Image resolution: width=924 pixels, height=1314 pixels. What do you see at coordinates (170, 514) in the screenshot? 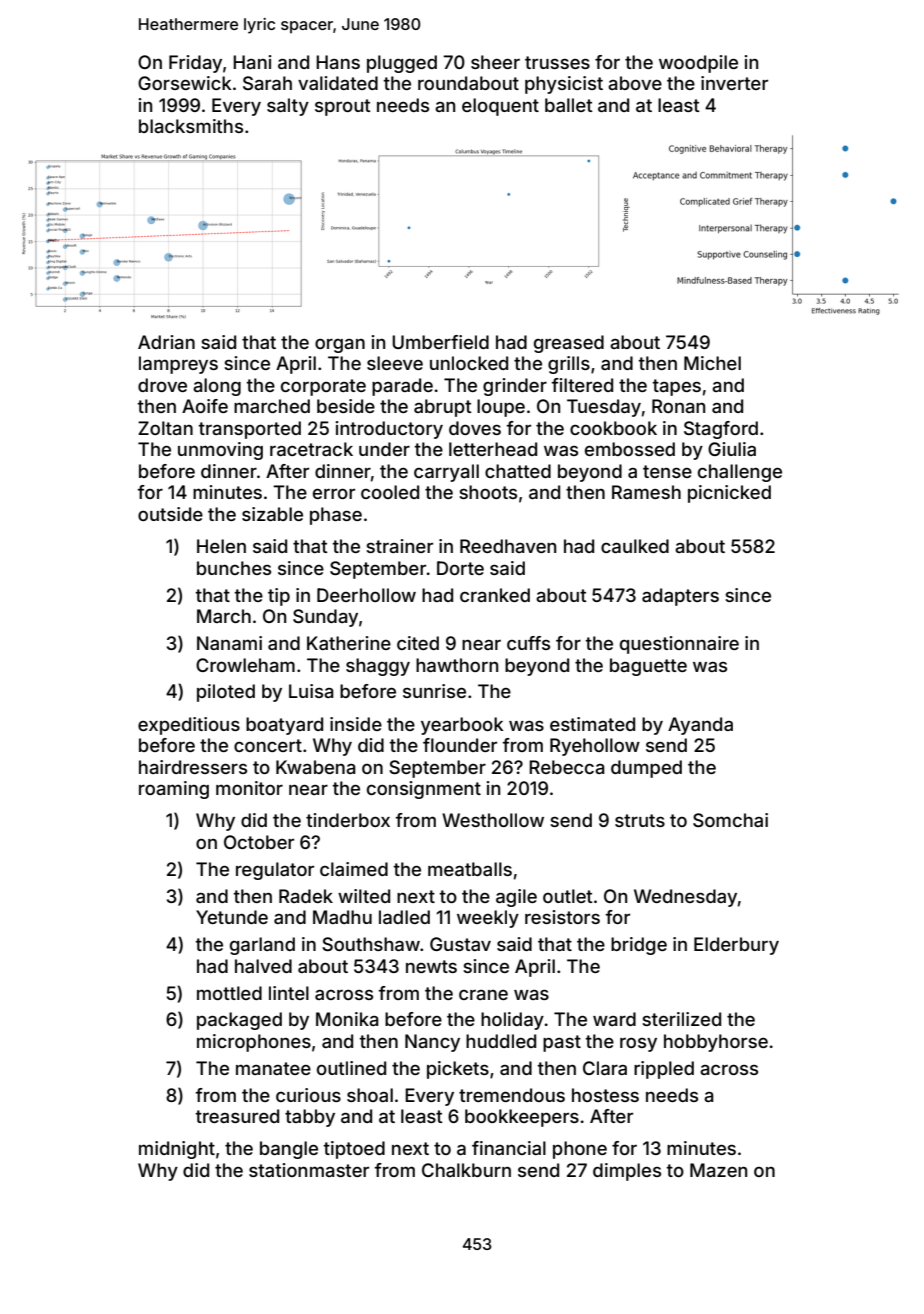
I see `outside` at bounding box center [170, 514].
